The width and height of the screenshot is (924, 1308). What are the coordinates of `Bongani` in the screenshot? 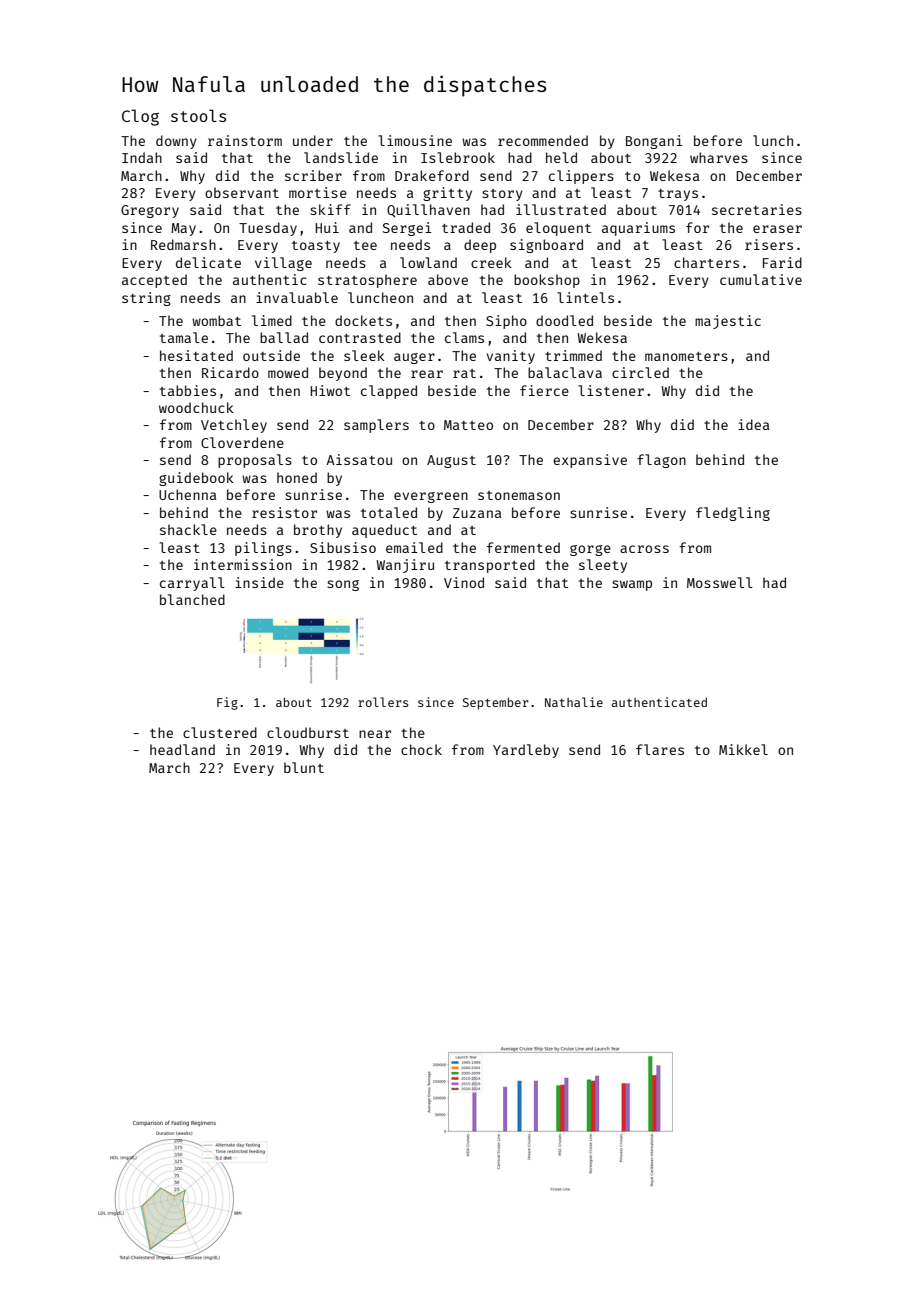 It's located at (654, 142).
